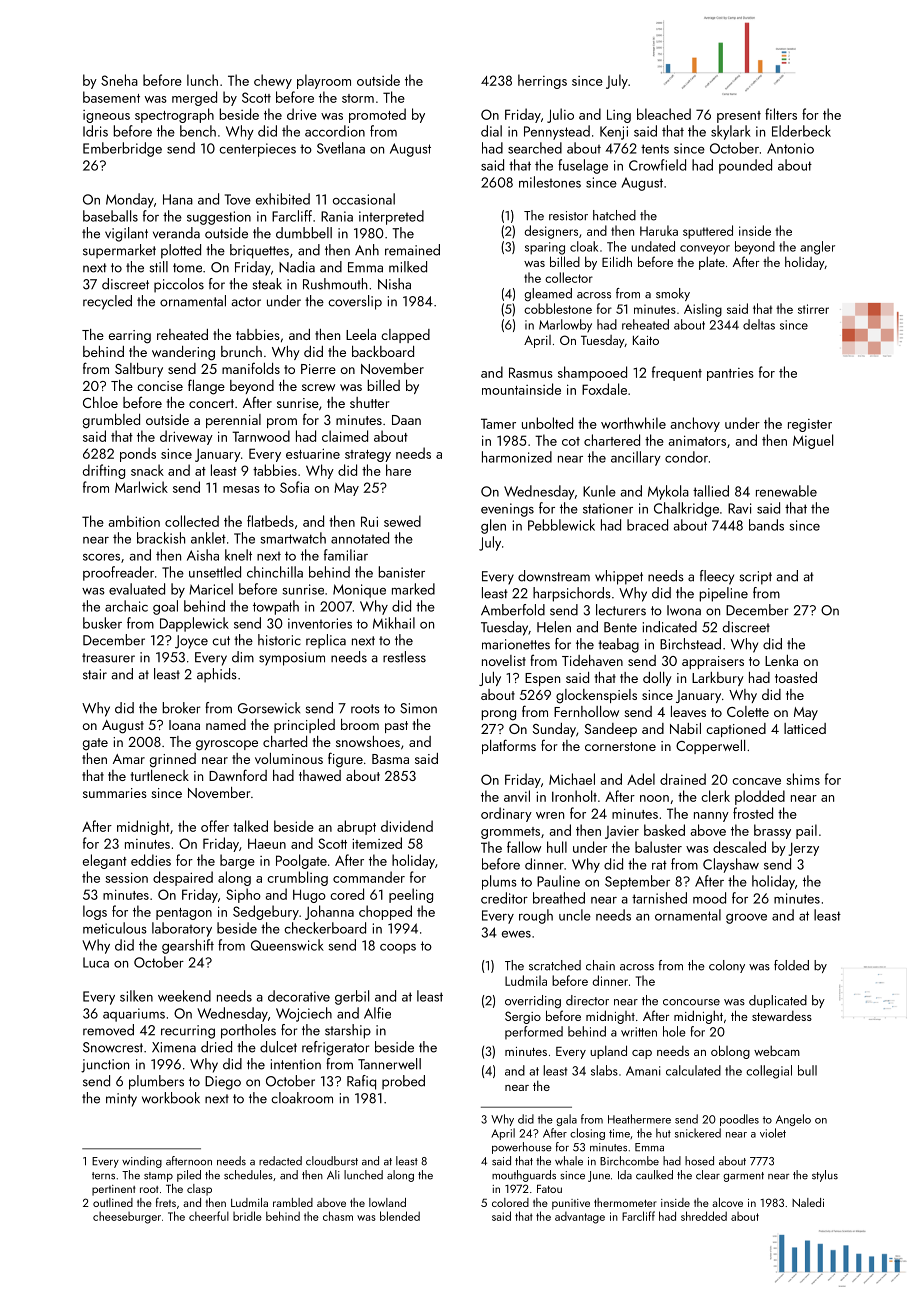 The height and width of the image is (1308, 924). What do you see at coordinates (127, 1217) in the image?
I see `cheeseburger` at bounding box center [127, 1217].
